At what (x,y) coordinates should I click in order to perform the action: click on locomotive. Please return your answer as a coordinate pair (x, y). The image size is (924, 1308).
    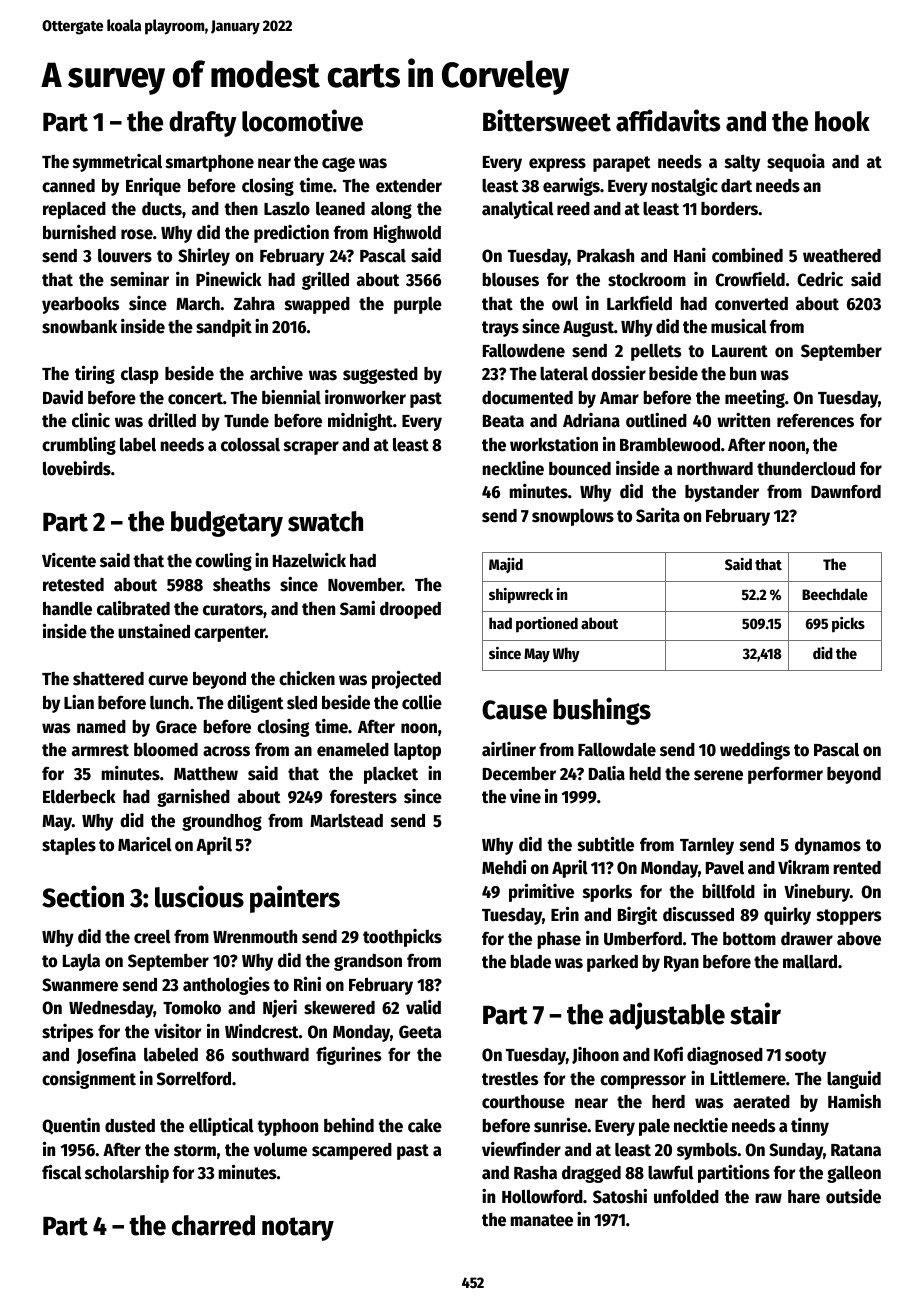
    Looking at the image, I should click on (302, 120).
